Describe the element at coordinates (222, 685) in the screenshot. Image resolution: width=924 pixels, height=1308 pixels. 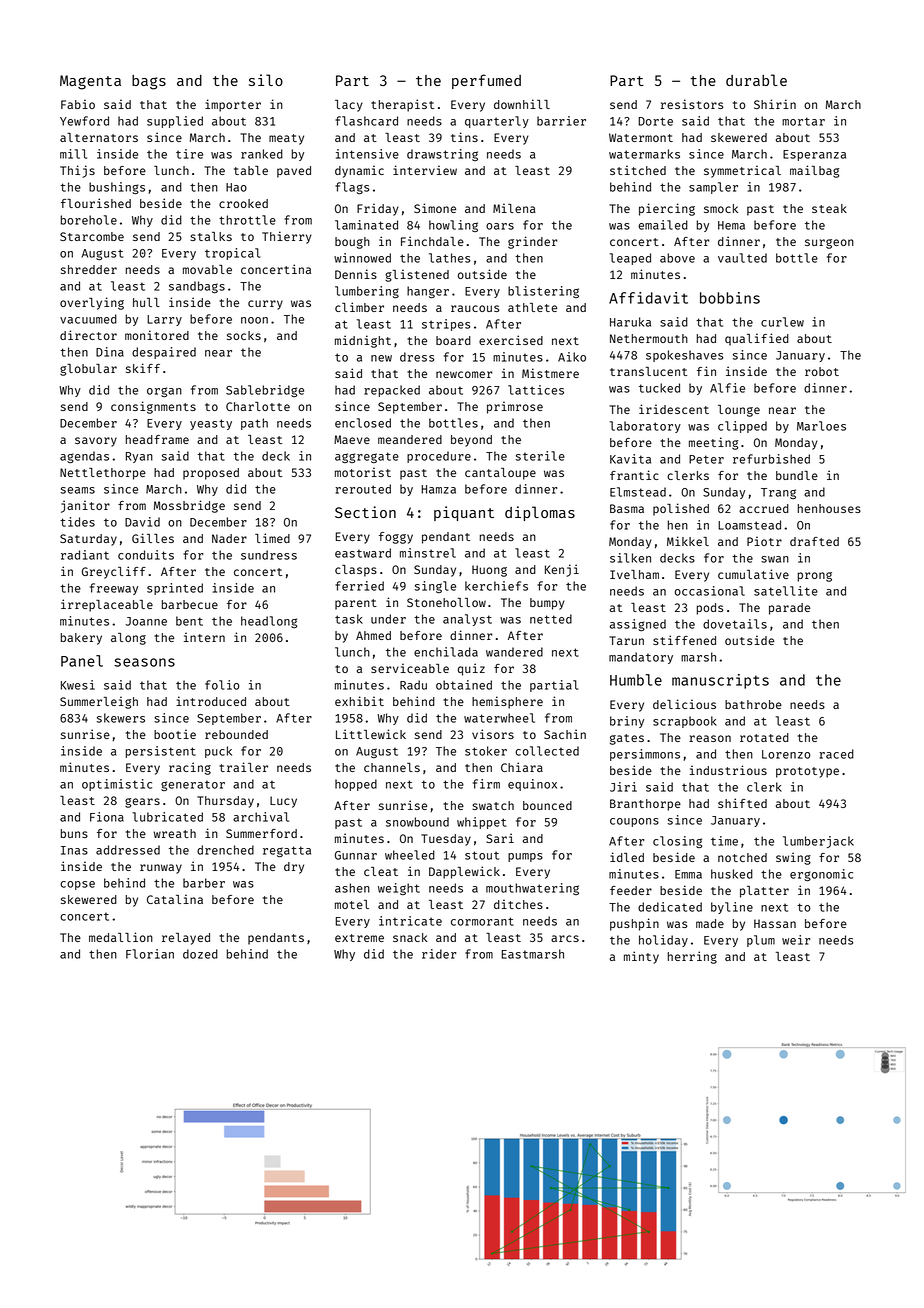
I see `folio` at that location.
